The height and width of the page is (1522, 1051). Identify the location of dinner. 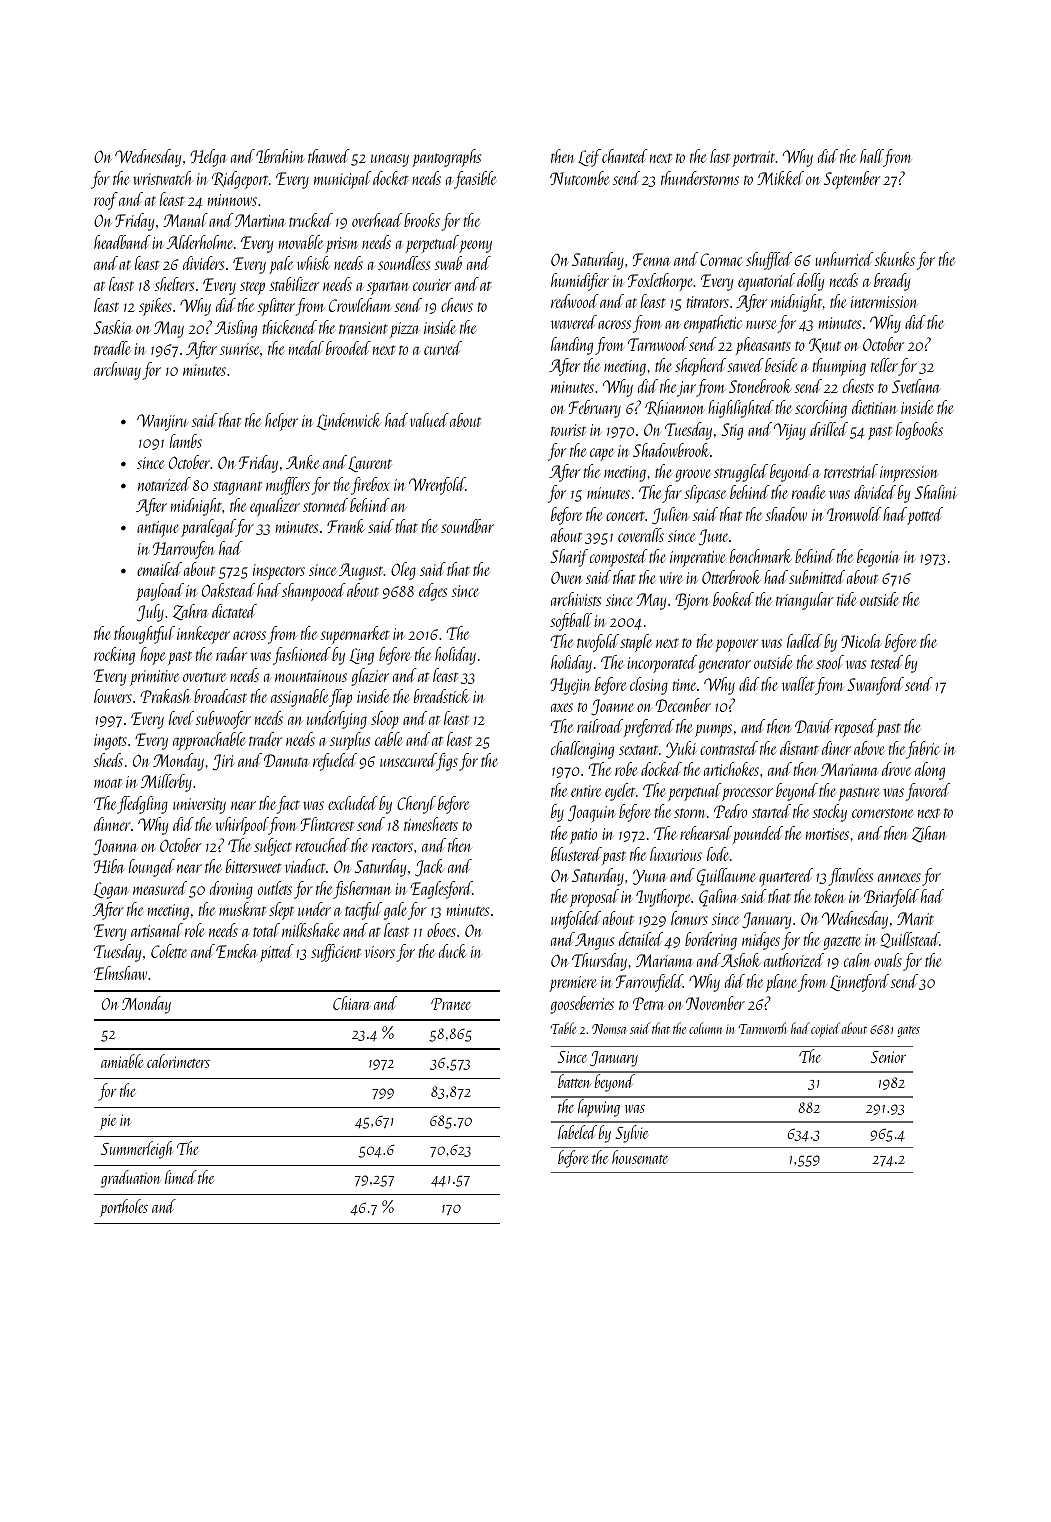
(112, 824).
